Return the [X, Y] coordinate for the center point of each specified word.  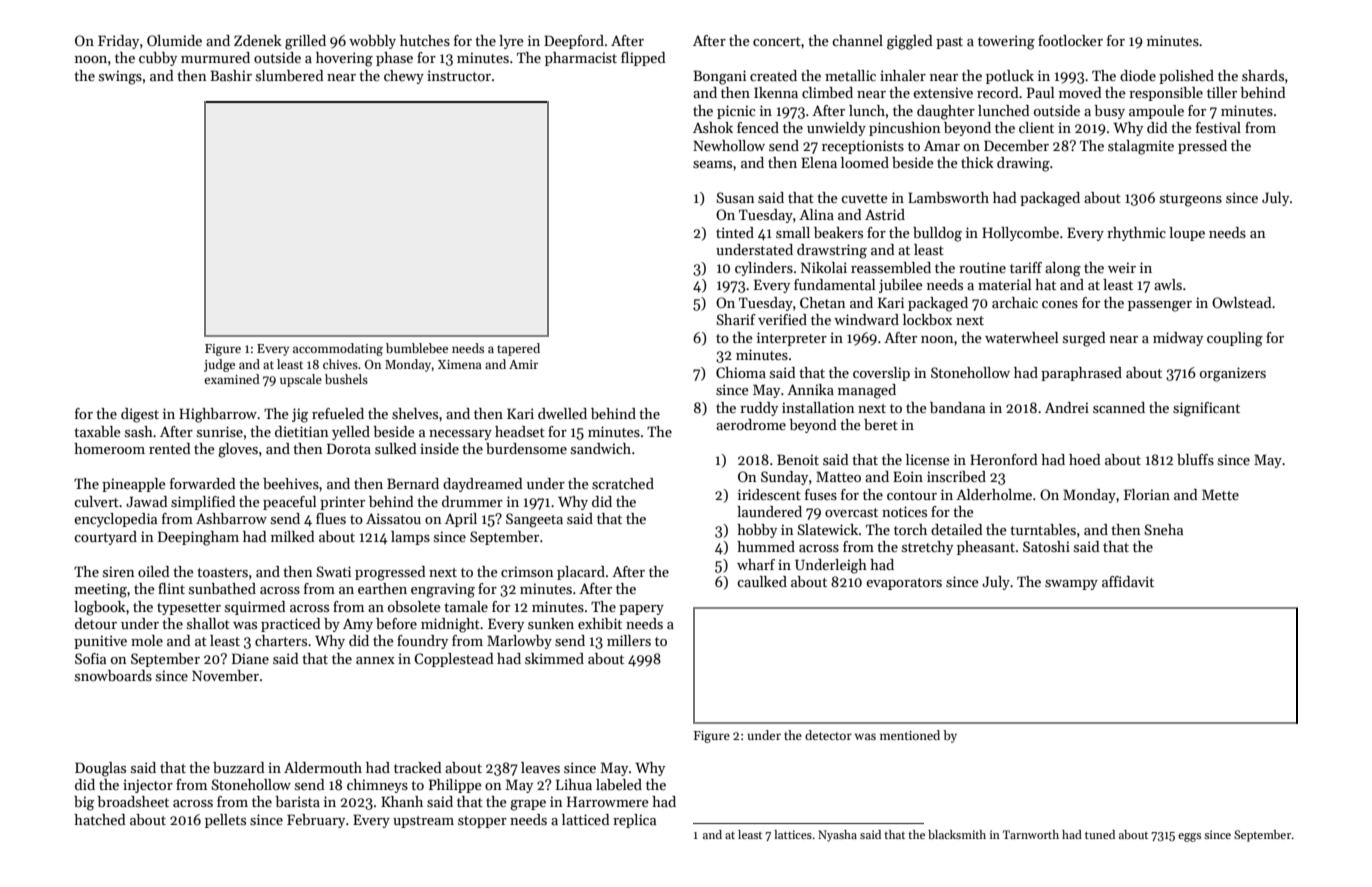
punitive [100, 642]
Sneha [1164, 529]
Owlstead [1242, 302]
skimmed [554, 658]
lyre [511, 42]
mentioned [910, 735]
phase [394, 59]
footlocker [1070, 40]
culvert [96, 501]
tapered [518, 349]
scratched [623, 483]
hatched [100, 819]
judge [219, 365]
